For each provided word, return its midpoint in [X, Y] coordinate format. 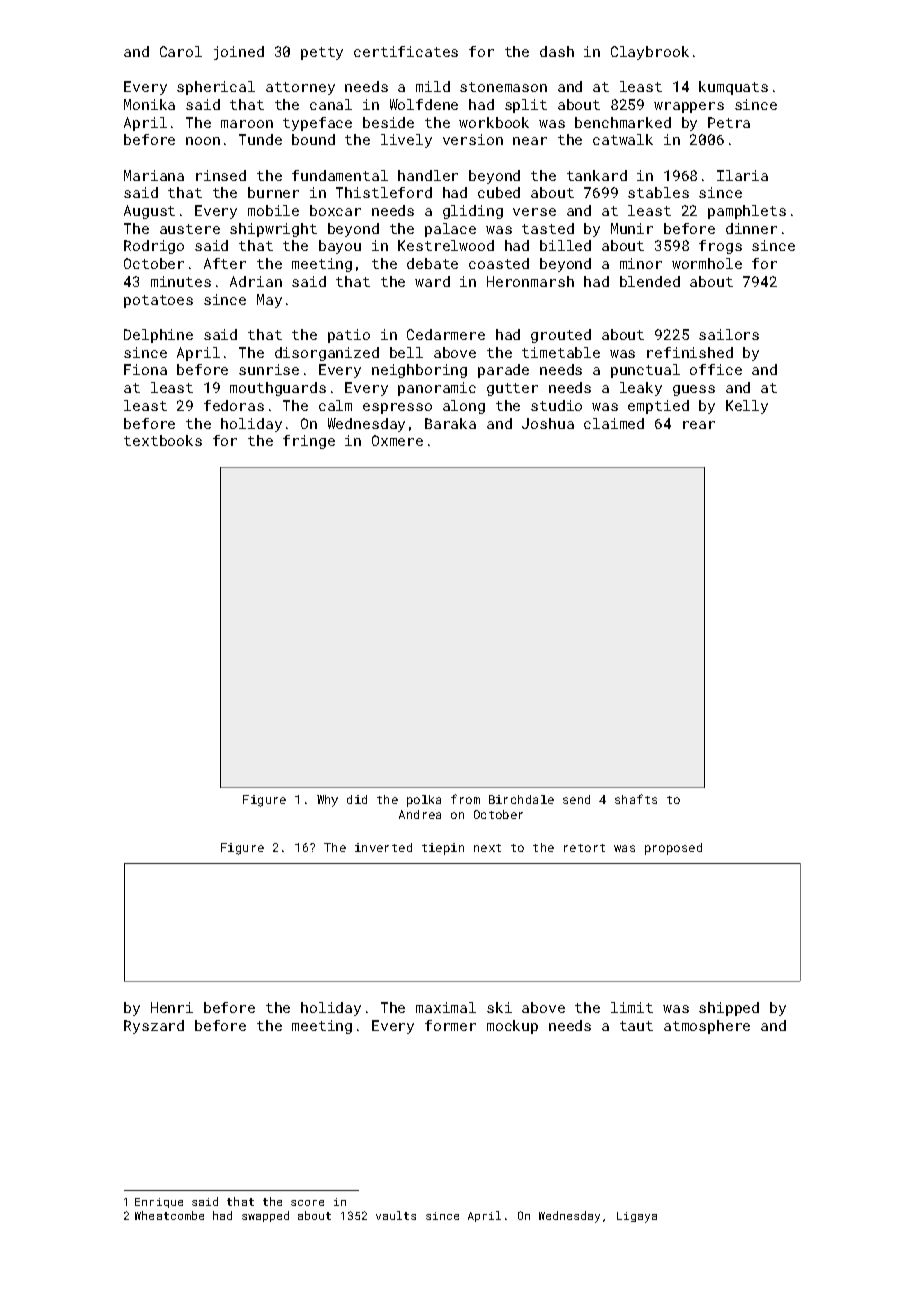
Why [327, 801]
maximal [446, 1007]
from [465, 799]
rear [699, 425]
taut [636, 1026]
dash [557, 51]
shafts [636, 799]
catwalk [623, 139]
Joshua [548, 423]
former [450, 1025]
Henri [172, 1007]
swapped [265, 1216]
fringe [309, 442]
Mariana [154, 175]
